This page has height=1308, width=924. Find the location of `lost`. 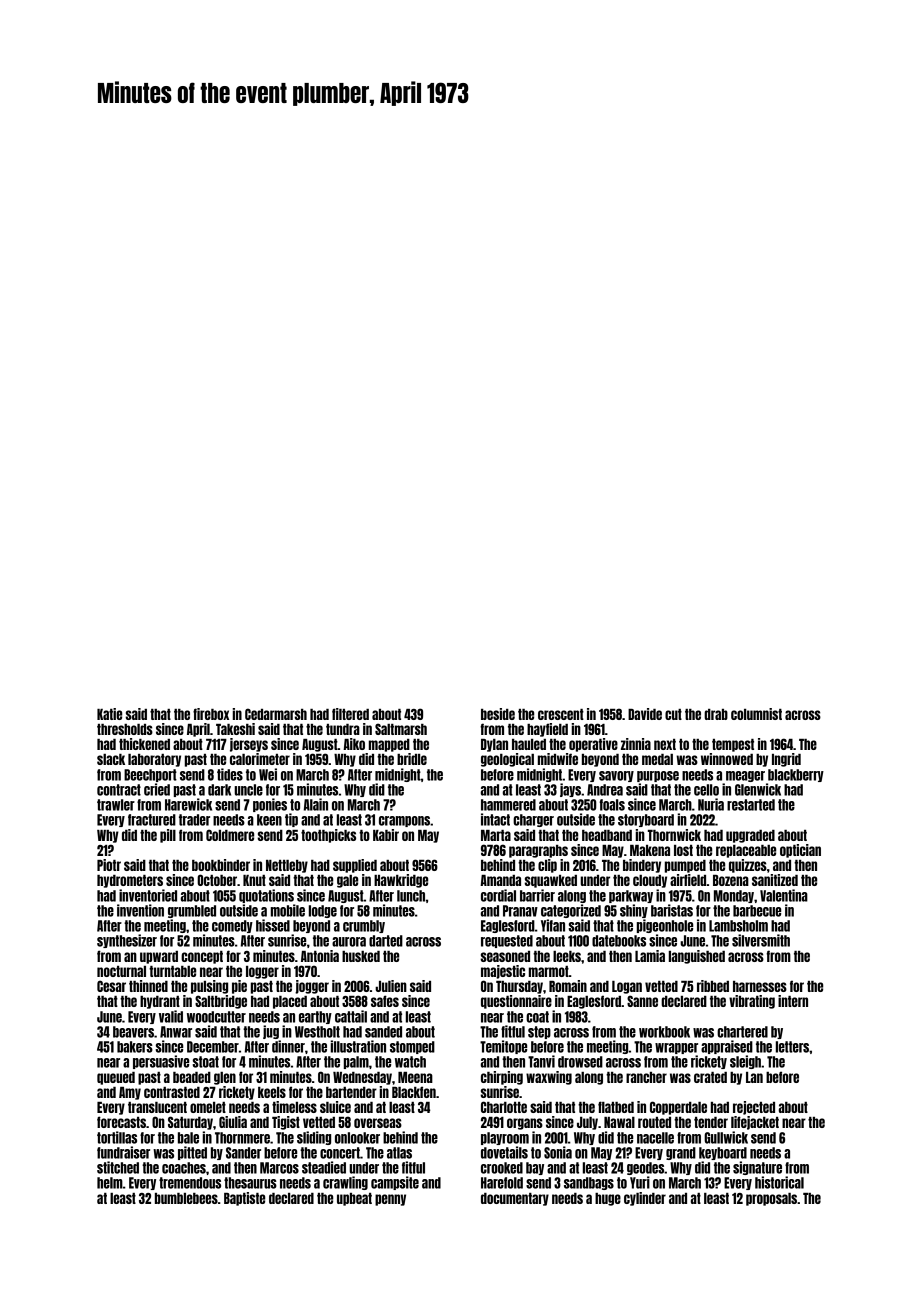

lost is located at coordinates (683, 850).
